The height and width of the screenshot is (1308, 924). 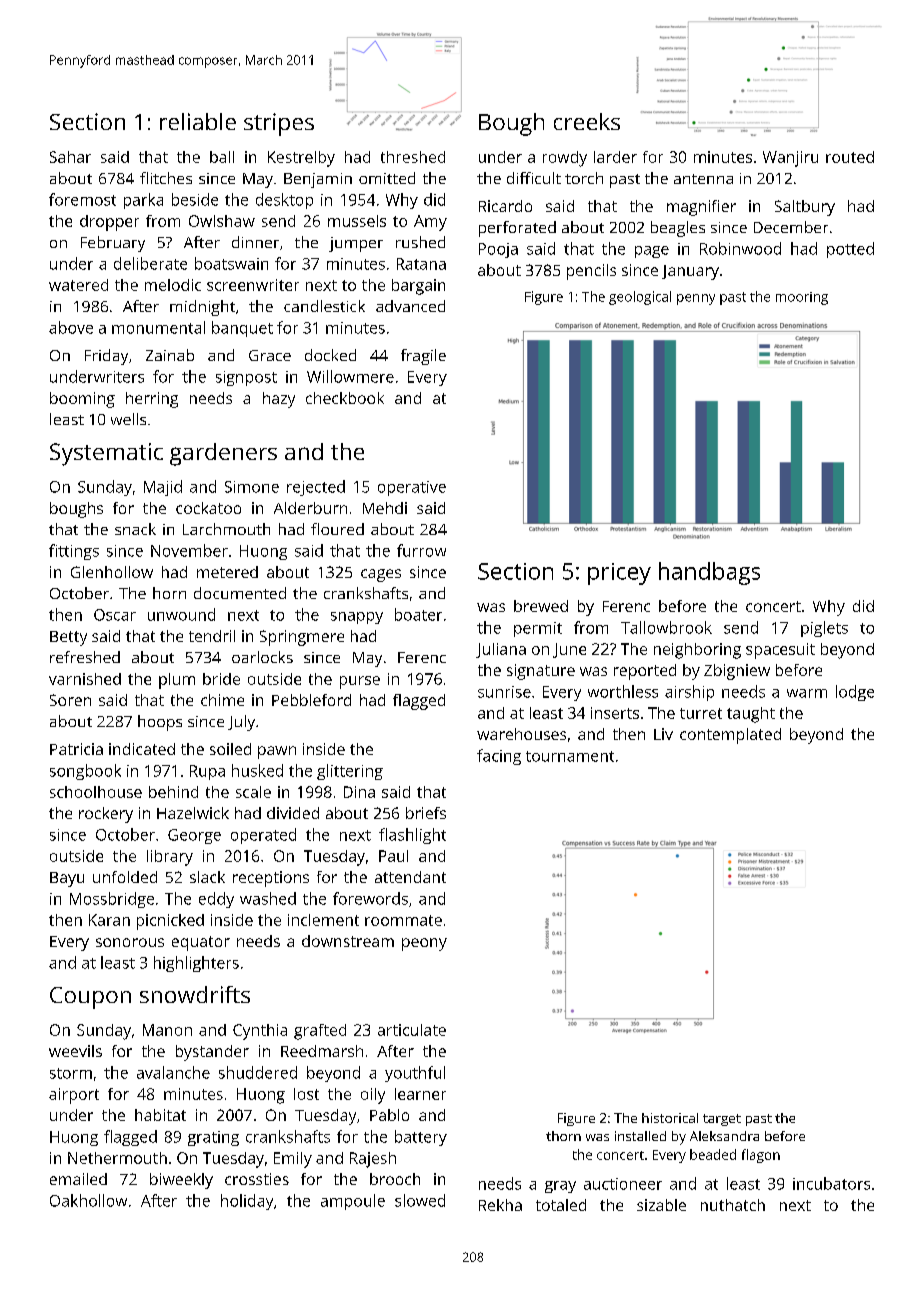 What do you see at coordinates (227, 572) in the screenshot?
I see `metered` at bounding box center [227, 572].
